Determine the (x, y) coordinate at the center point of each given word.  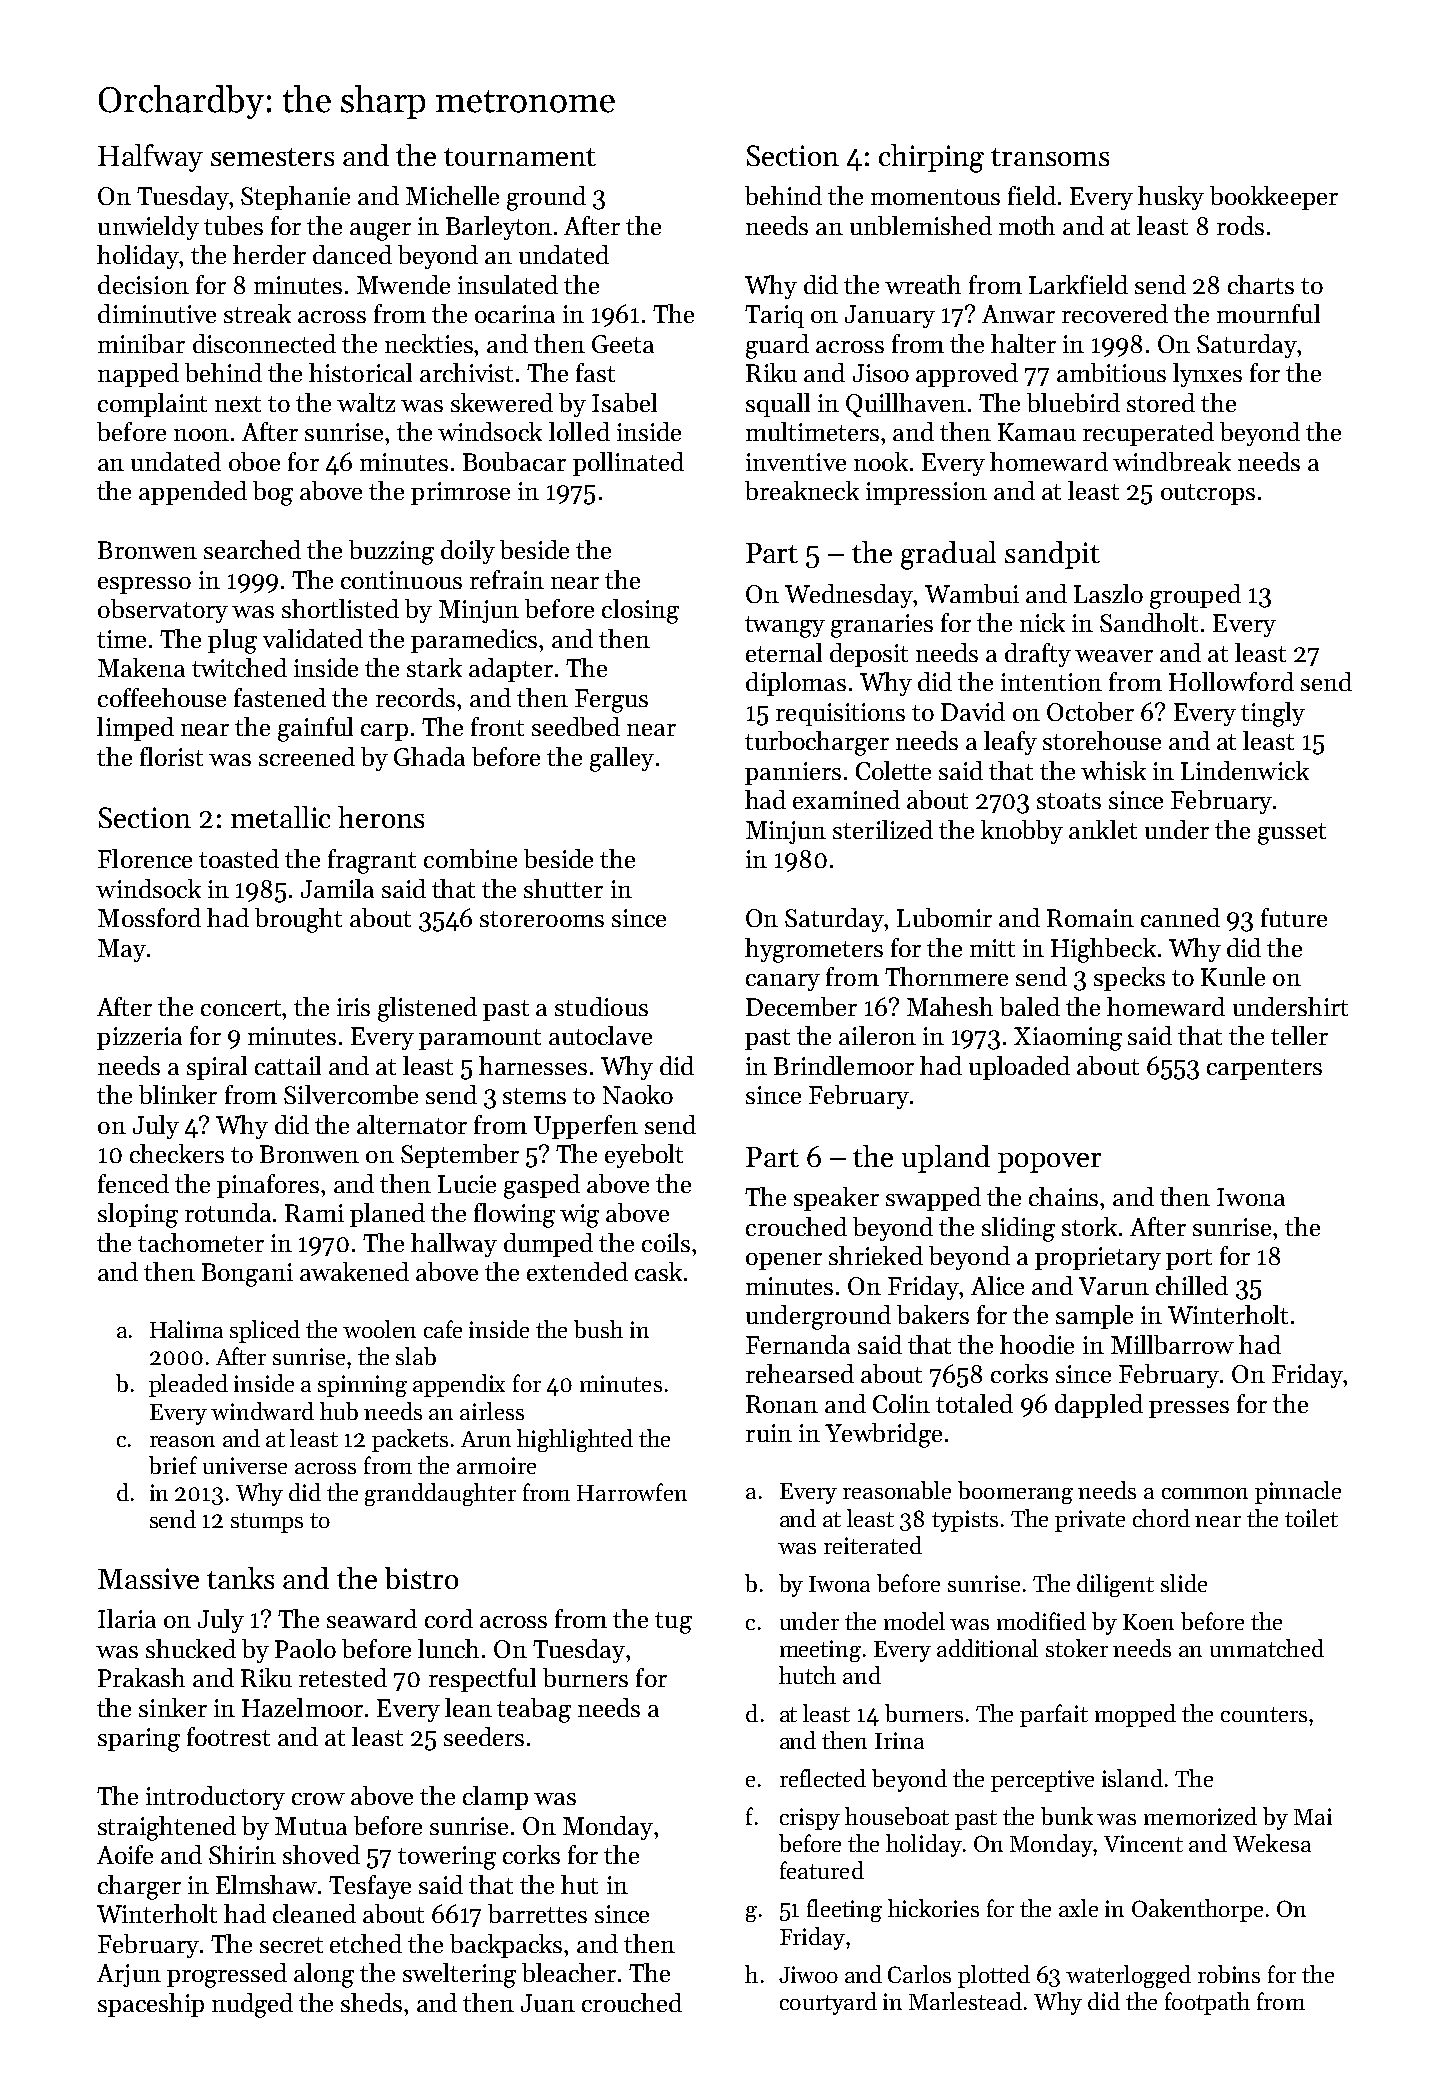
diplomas (796, 684)
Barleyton (499, 228)
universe (245, 1465)
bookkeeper (1274, 198)
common (1205, 1493)
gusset (1292, 834)
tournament (520, 157)
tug (673, 1623)
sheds (371, 2002)
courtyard (828, 2003)
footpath (1207, 2003)
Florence (145, 858)
